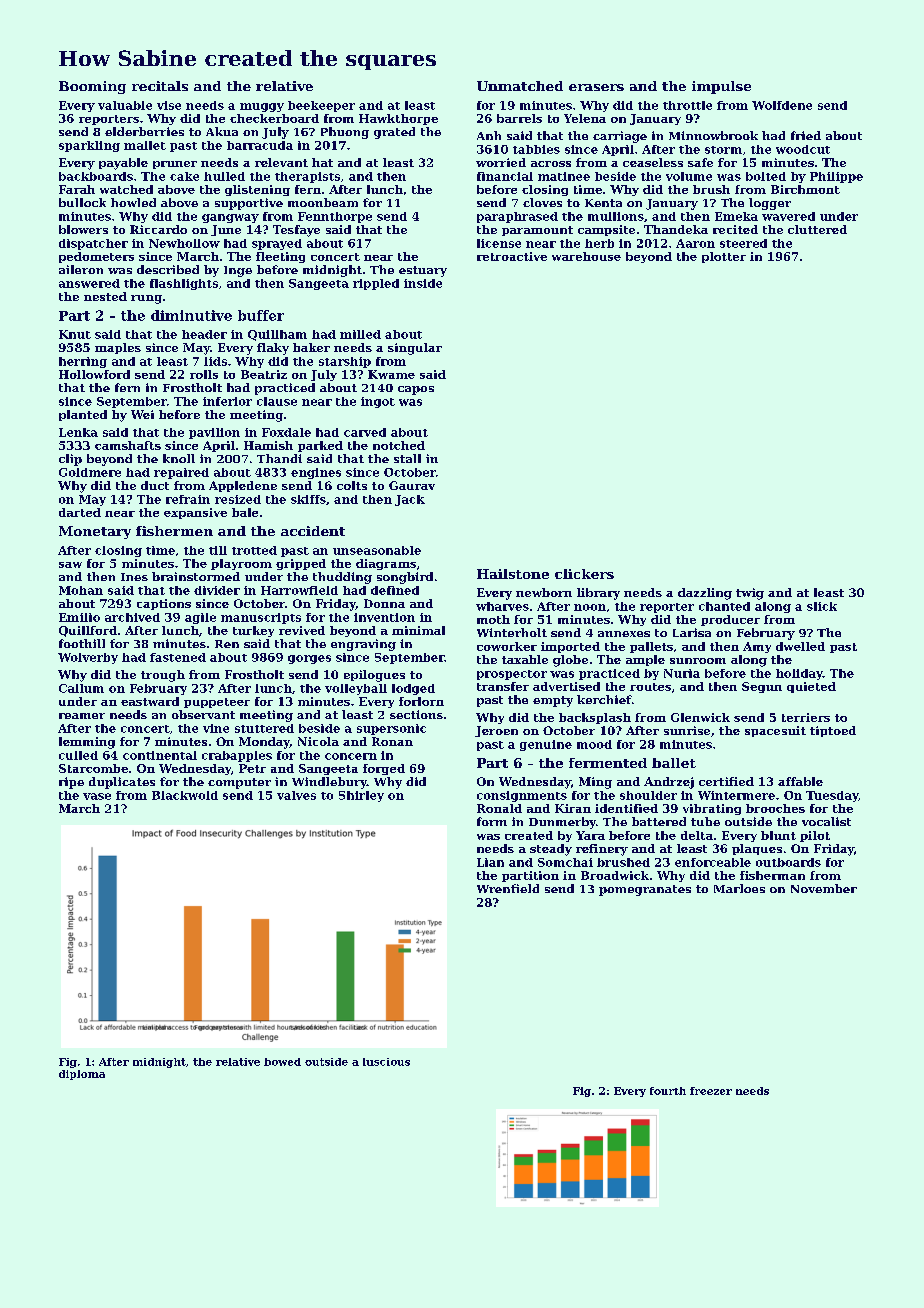 This image has height=1308, width=924. What do you see at coordinates (817, 229) in the image?
I see `cluttered` at bounding box center [817, 229].
